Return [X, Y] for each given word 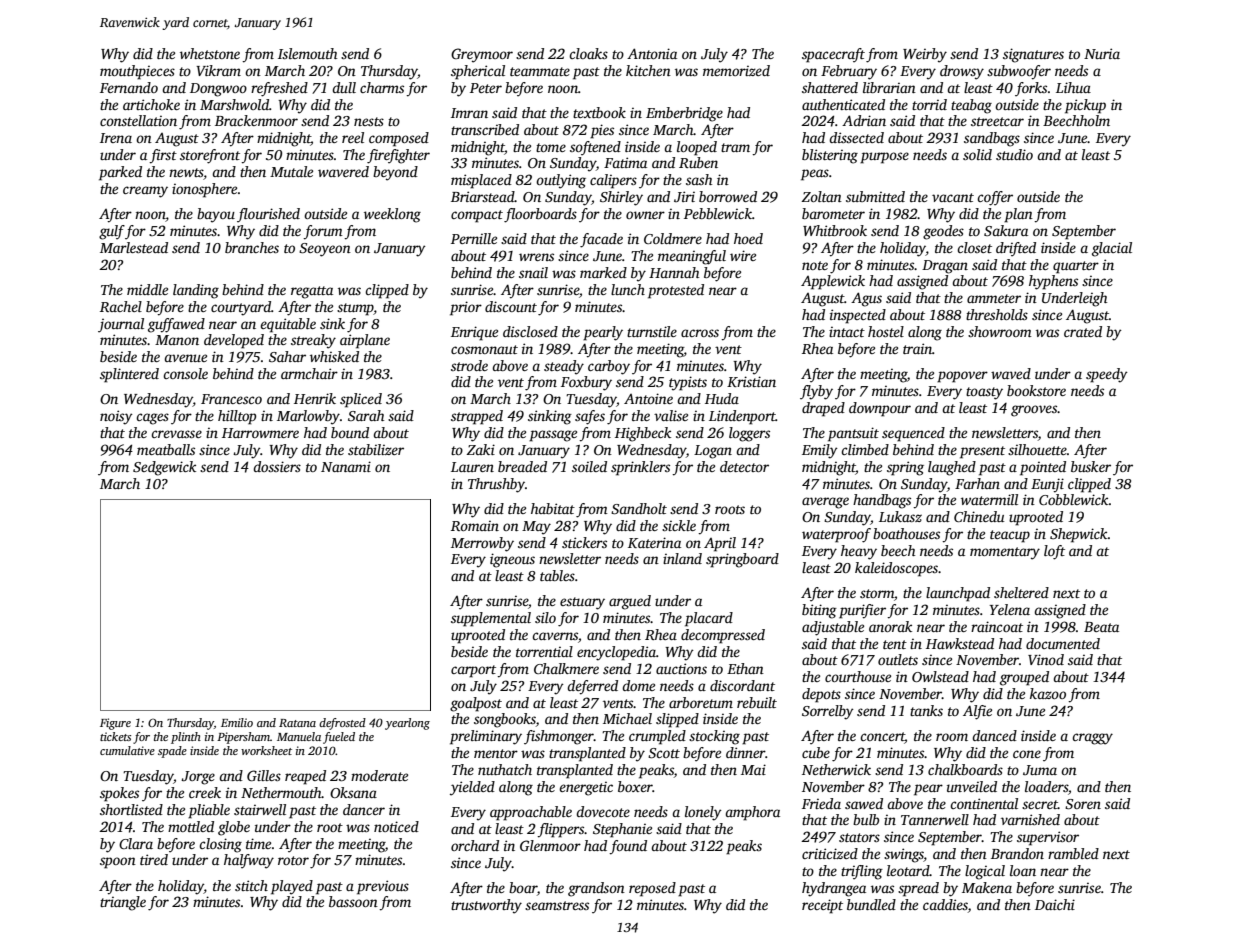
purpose [884, 158]
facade [601, 240]
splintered [129, 375]
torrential [544, 651]
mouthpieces [137, 72]
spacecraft [833, 55]
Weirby [925, 55]
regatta [312, 292]
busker [1091, 466]
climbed [865, 449]
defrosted [342, 724]
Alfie [977, 712]
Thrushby [496, 485]
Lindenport [742, 417]
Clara [136, 843]
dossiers [277, 466]
